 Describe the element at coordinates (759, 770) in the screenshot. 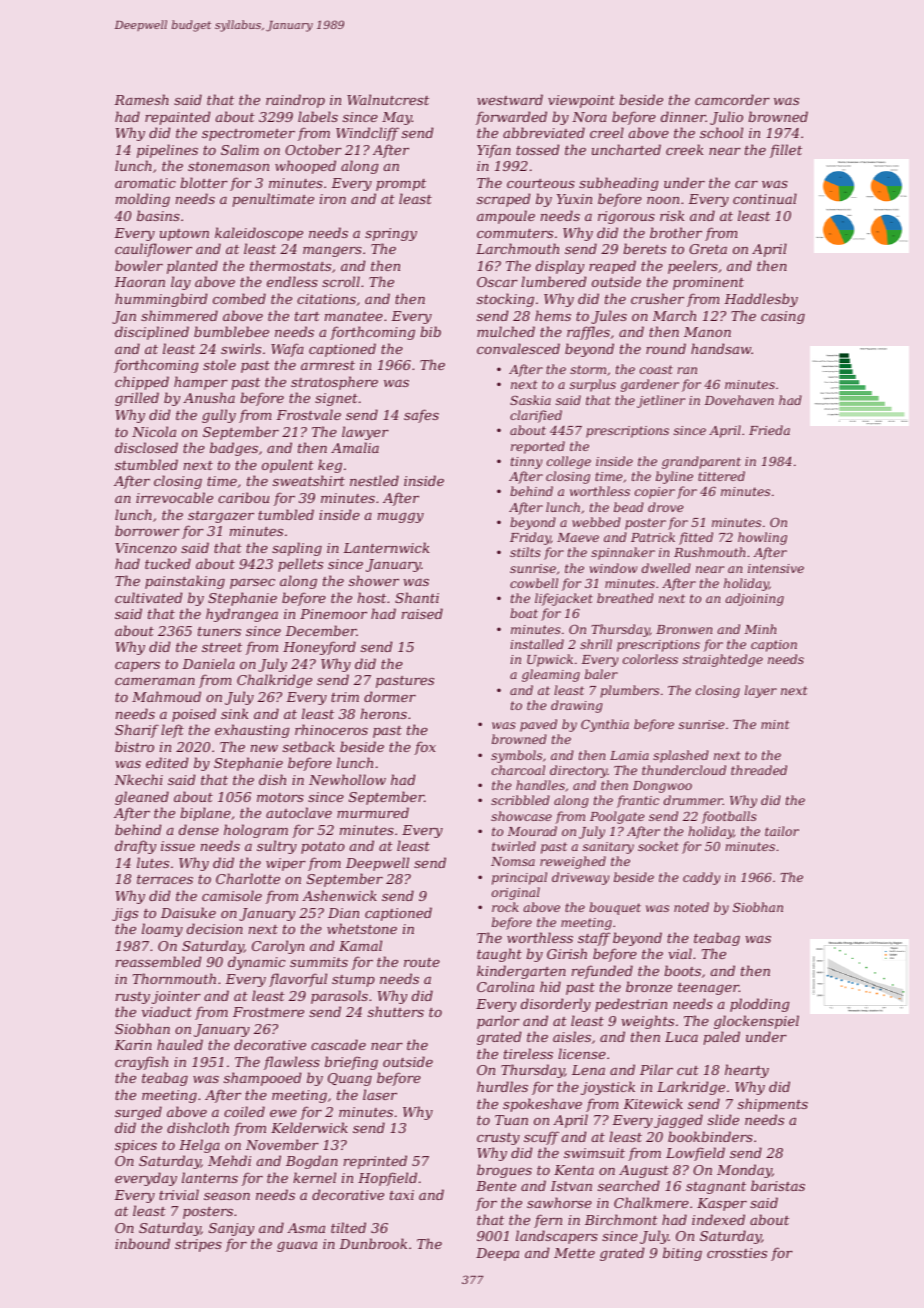

I see `threaded` at that location.
